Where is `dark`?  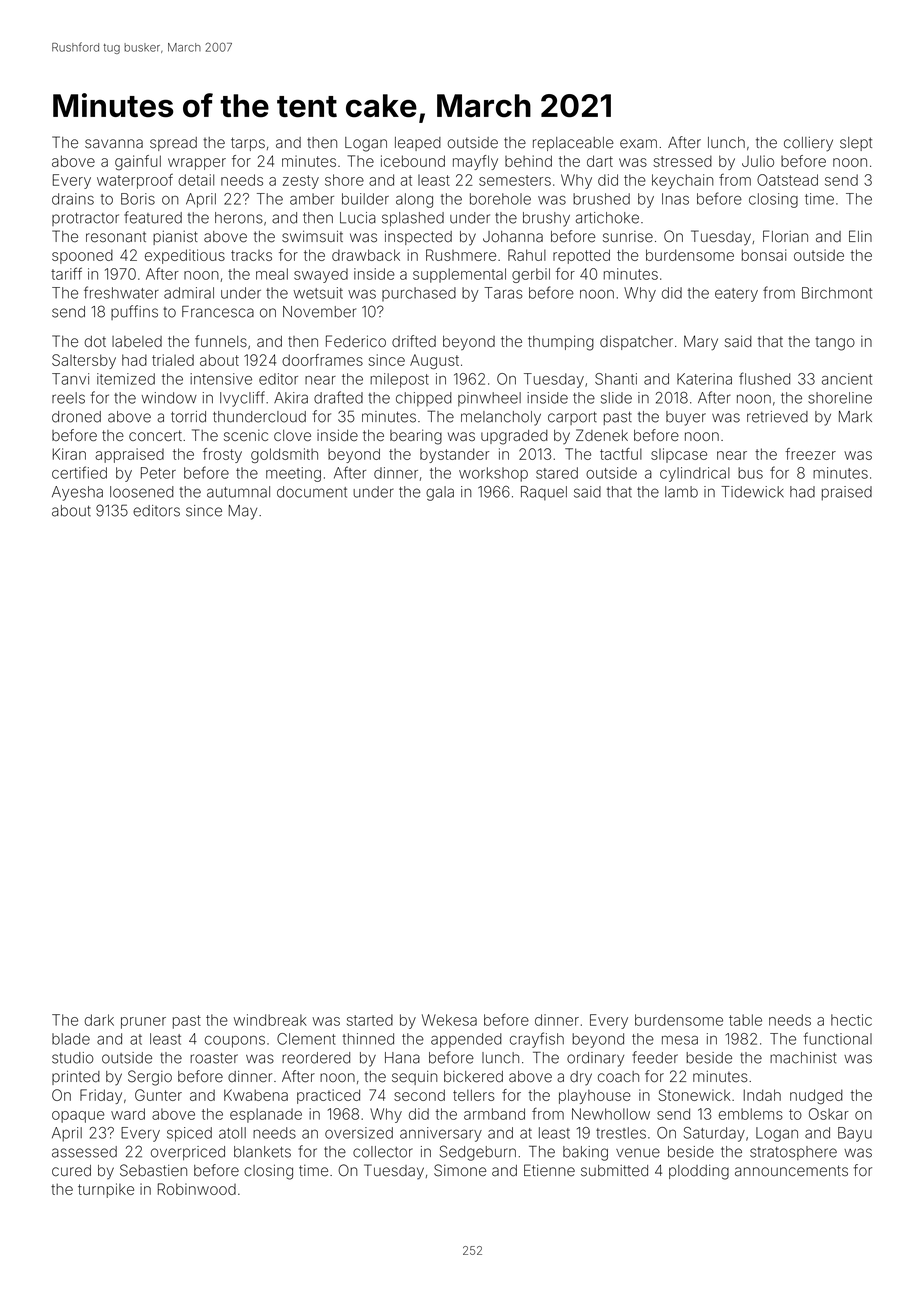 dark is located at coordinates (99, 1020).
